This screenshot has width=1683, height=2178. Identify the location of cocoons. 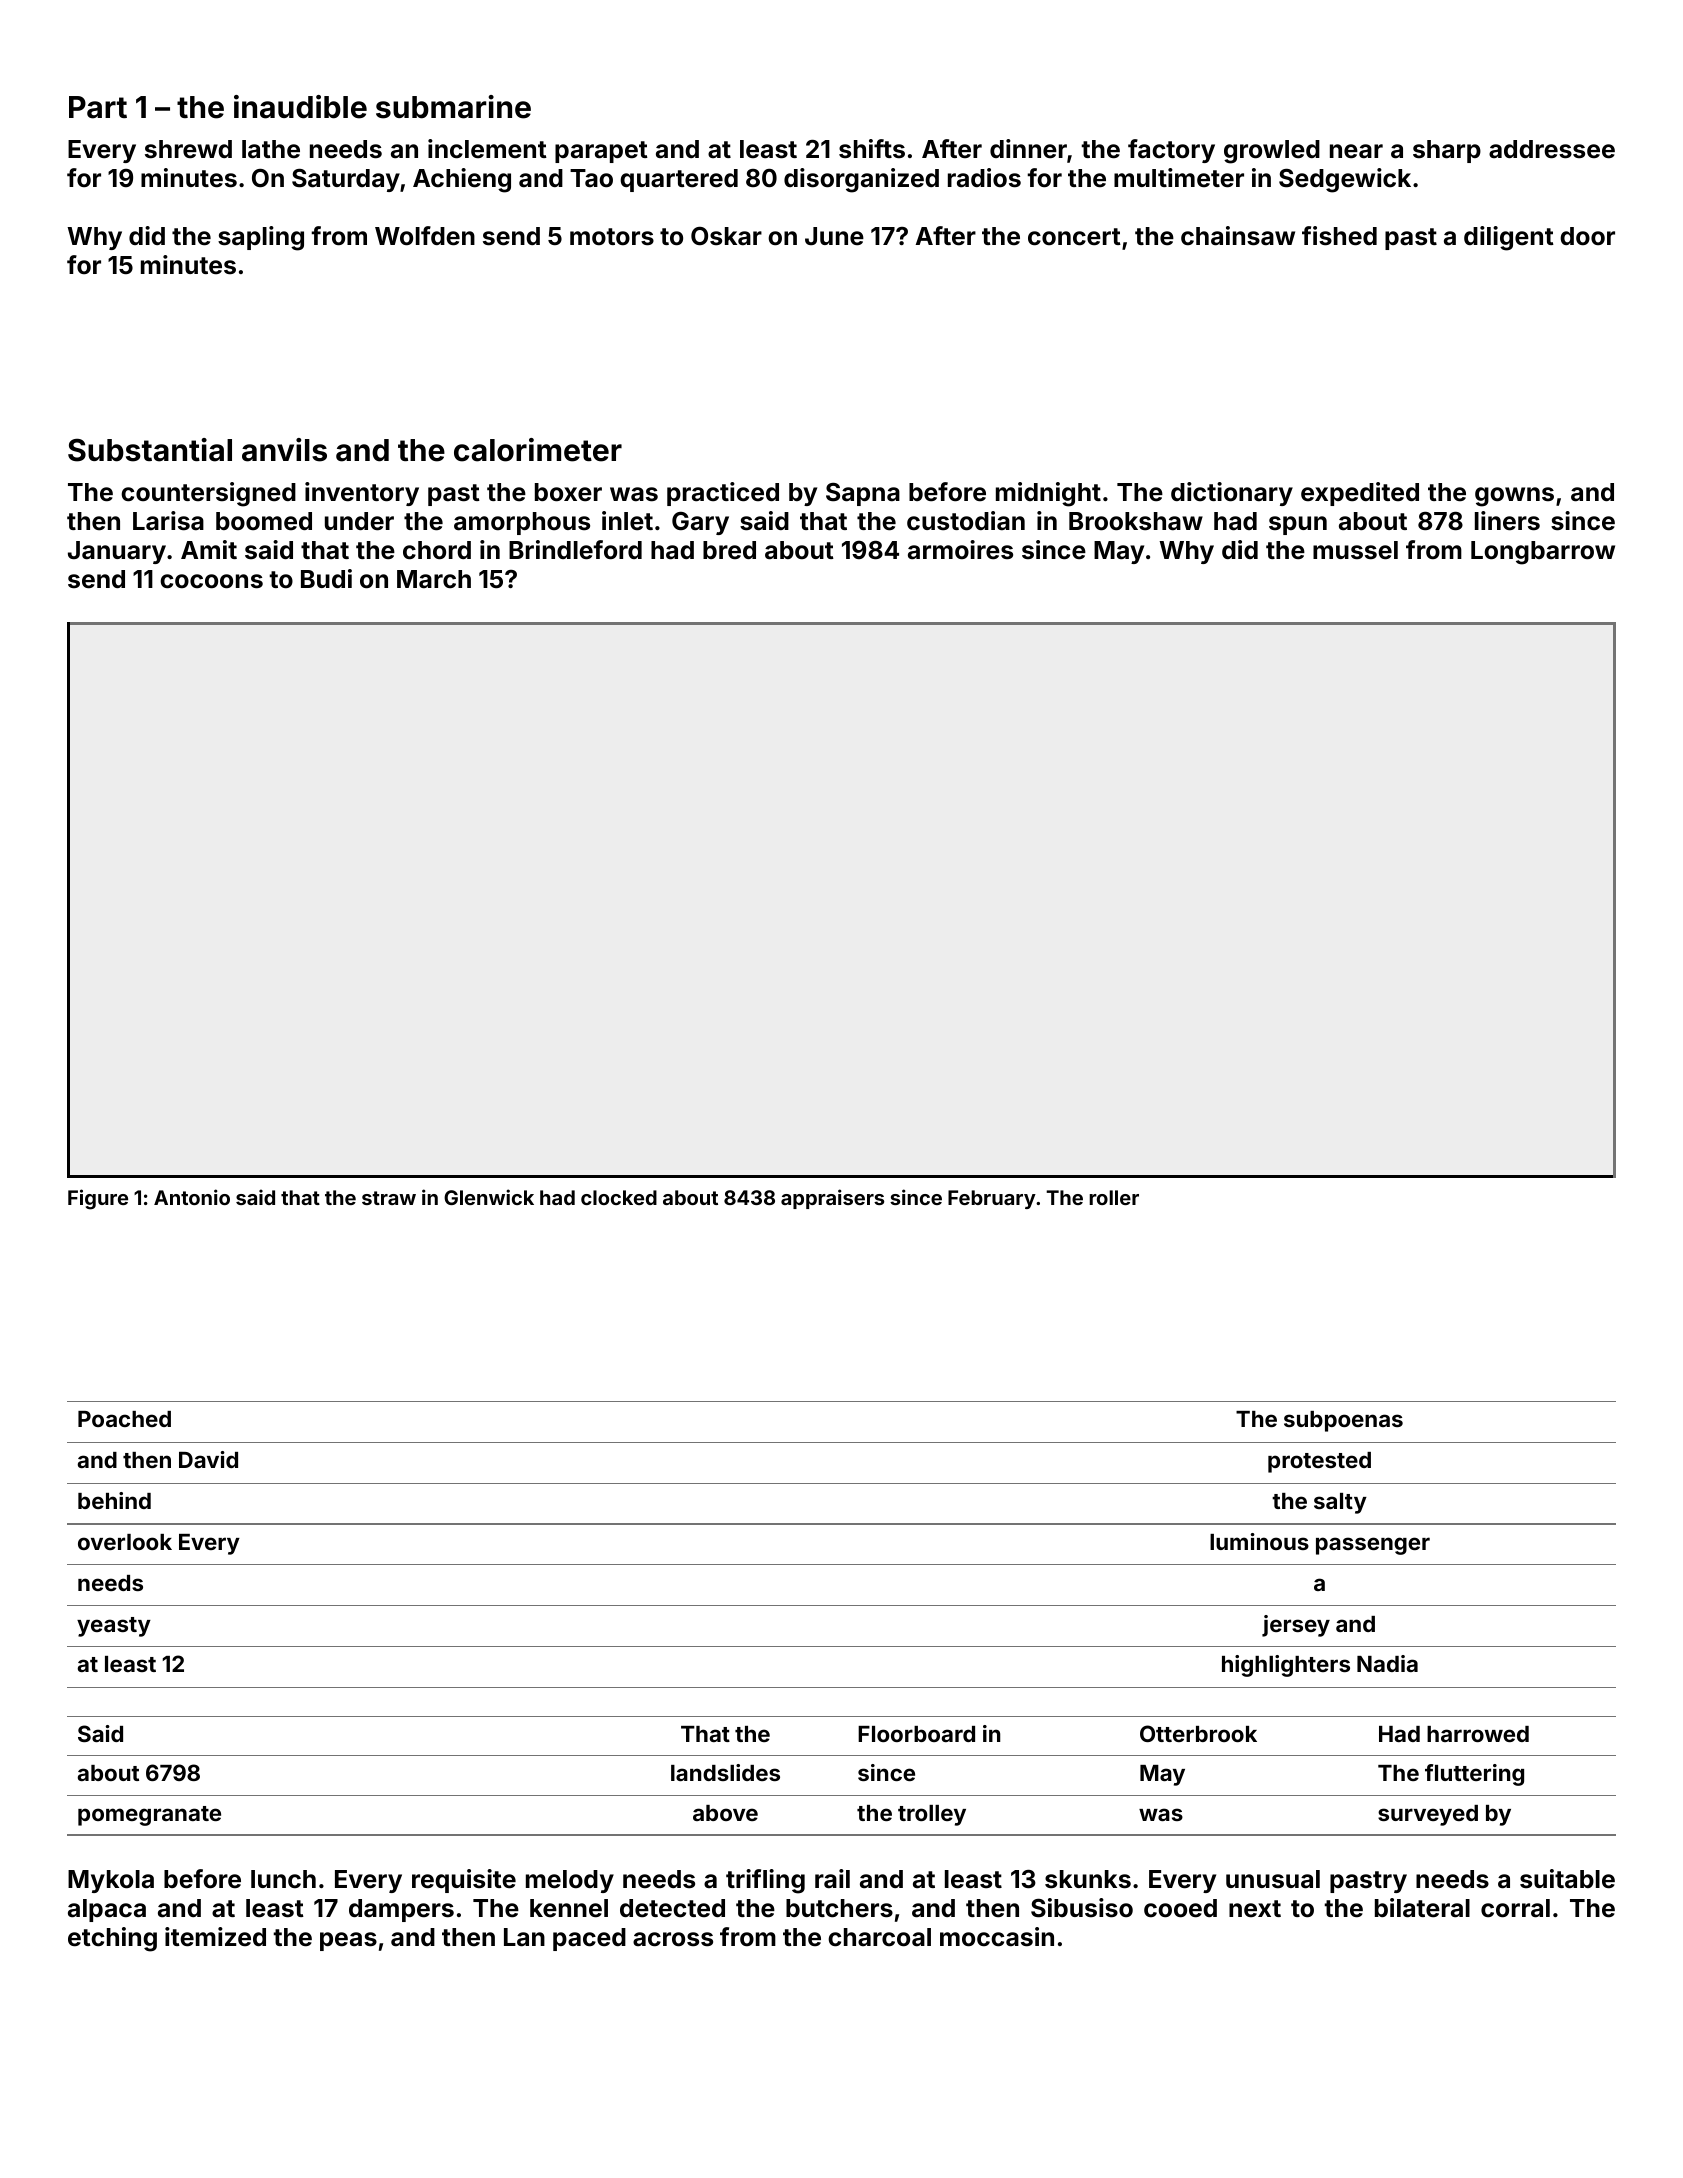
(211, 581).
